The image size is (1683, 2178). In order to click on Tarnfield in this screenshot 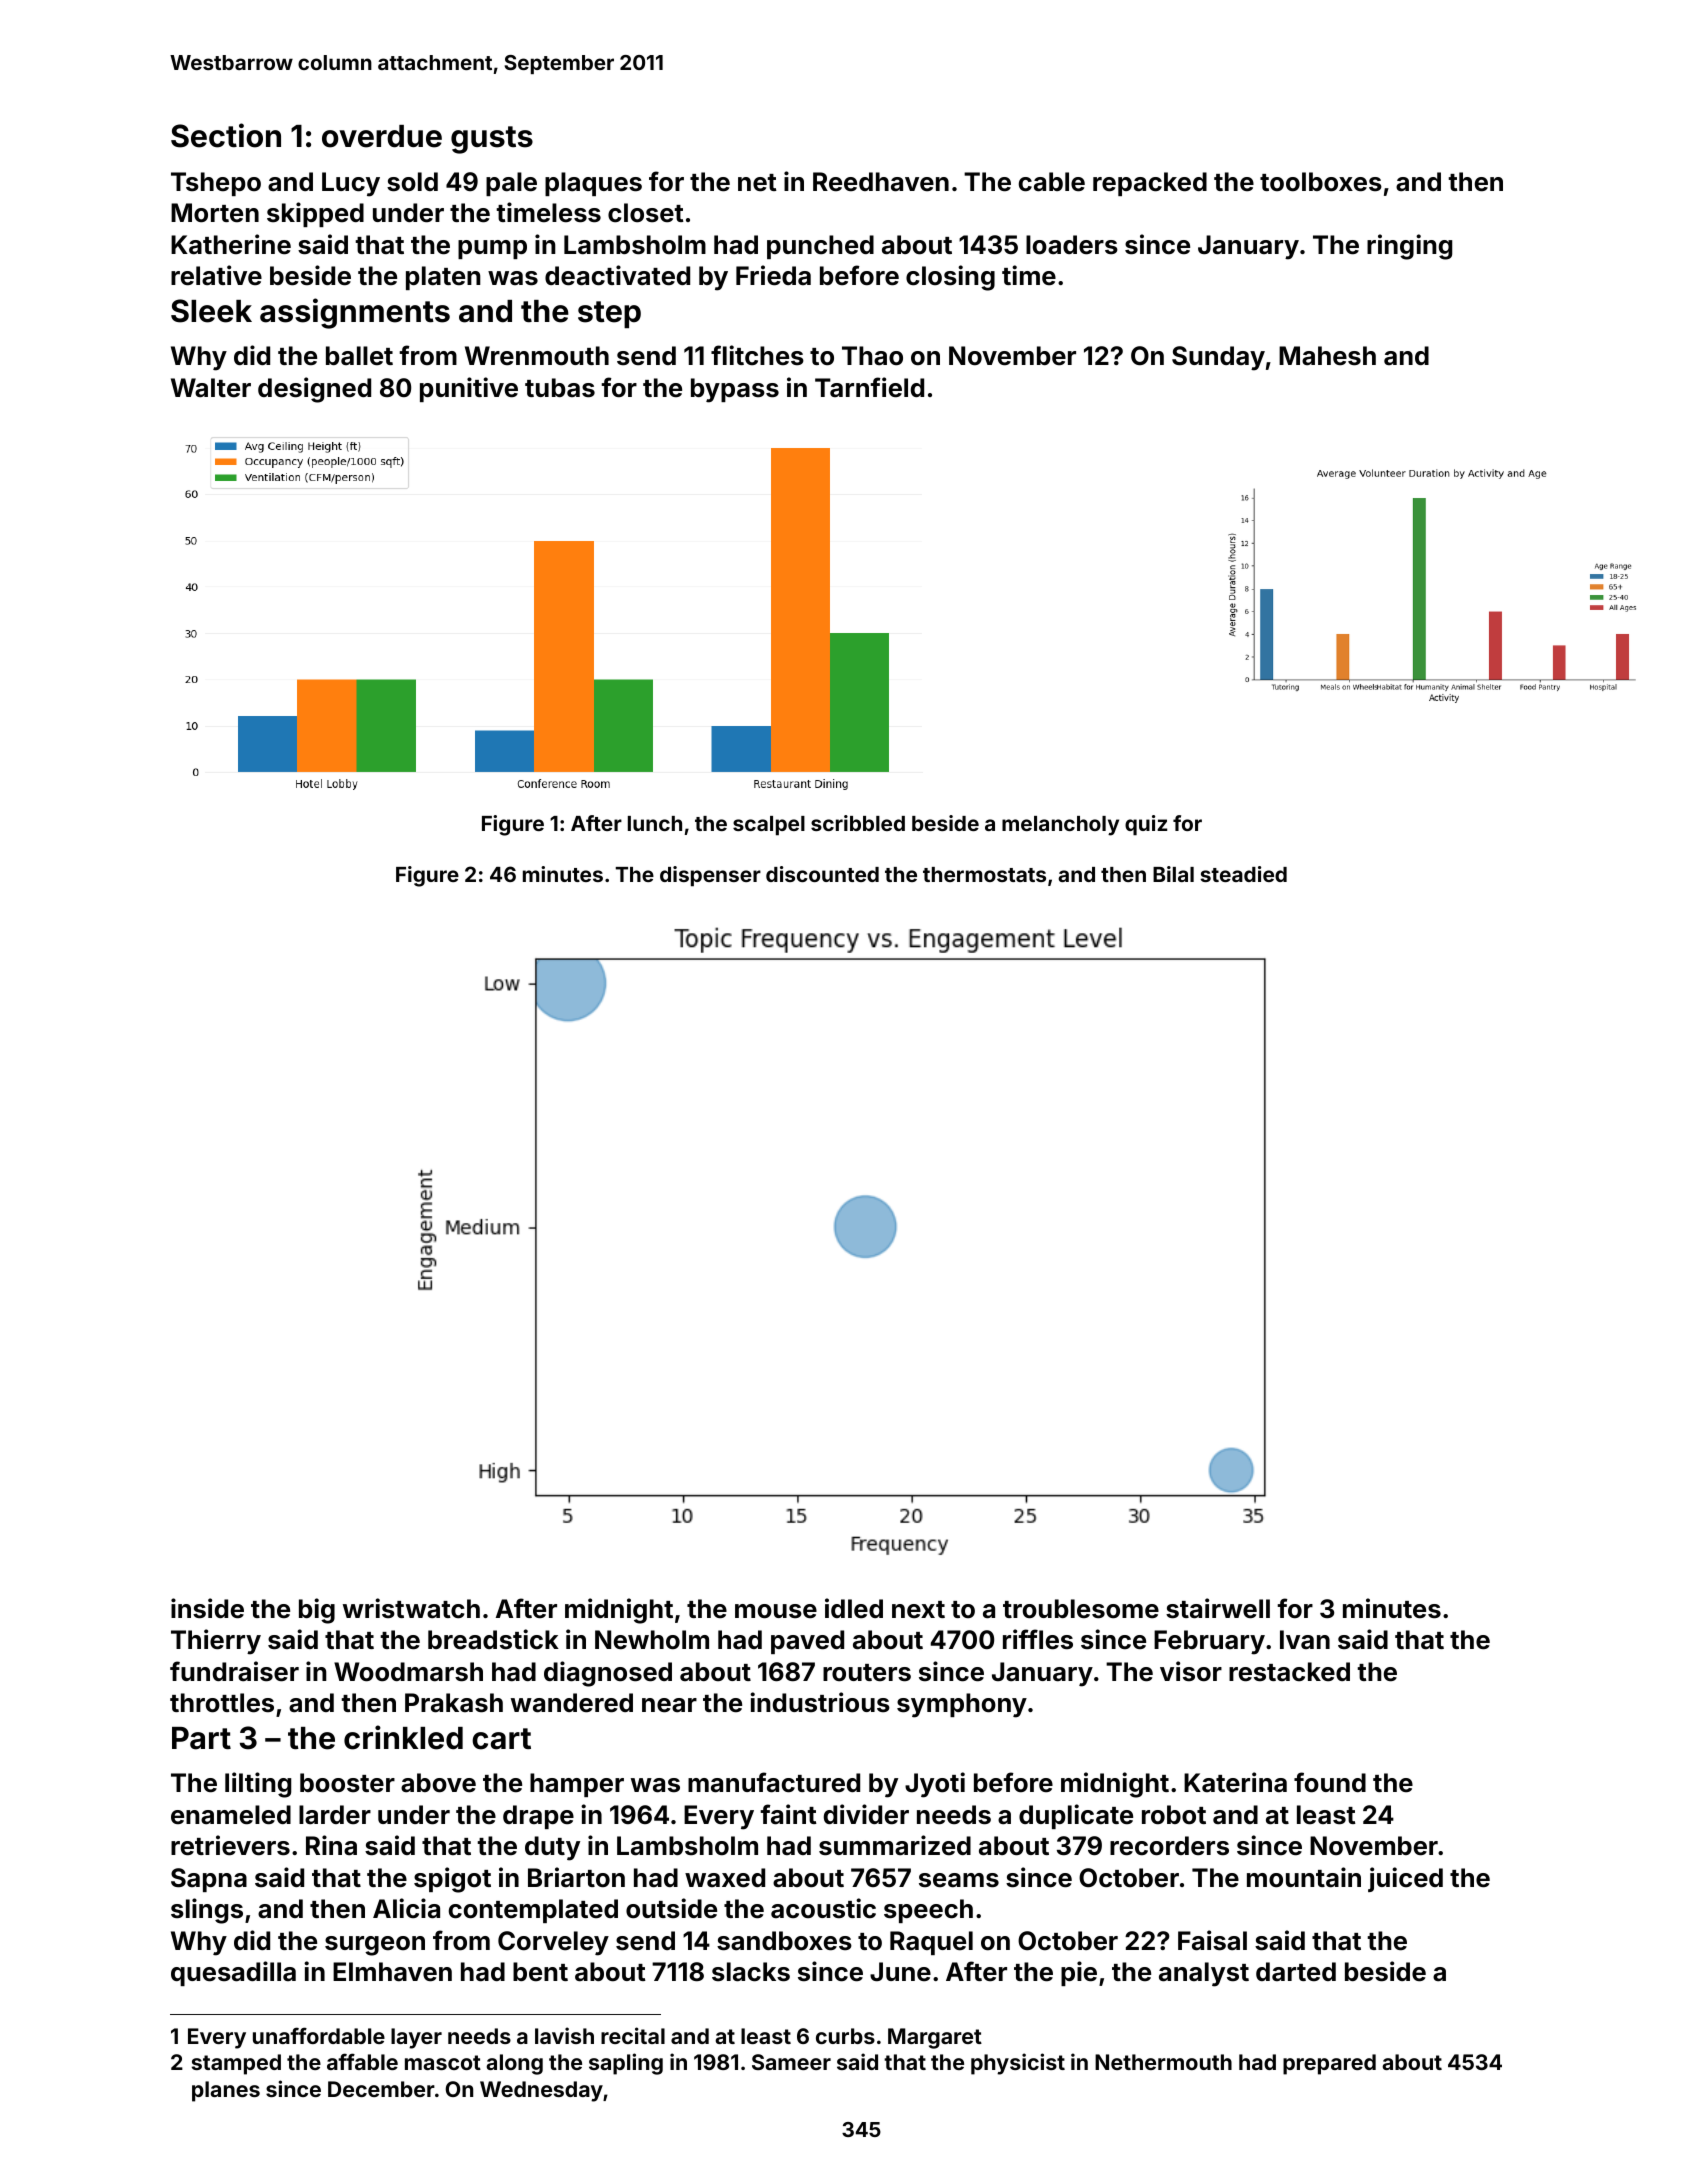, I will do `click(869, 387)`.
